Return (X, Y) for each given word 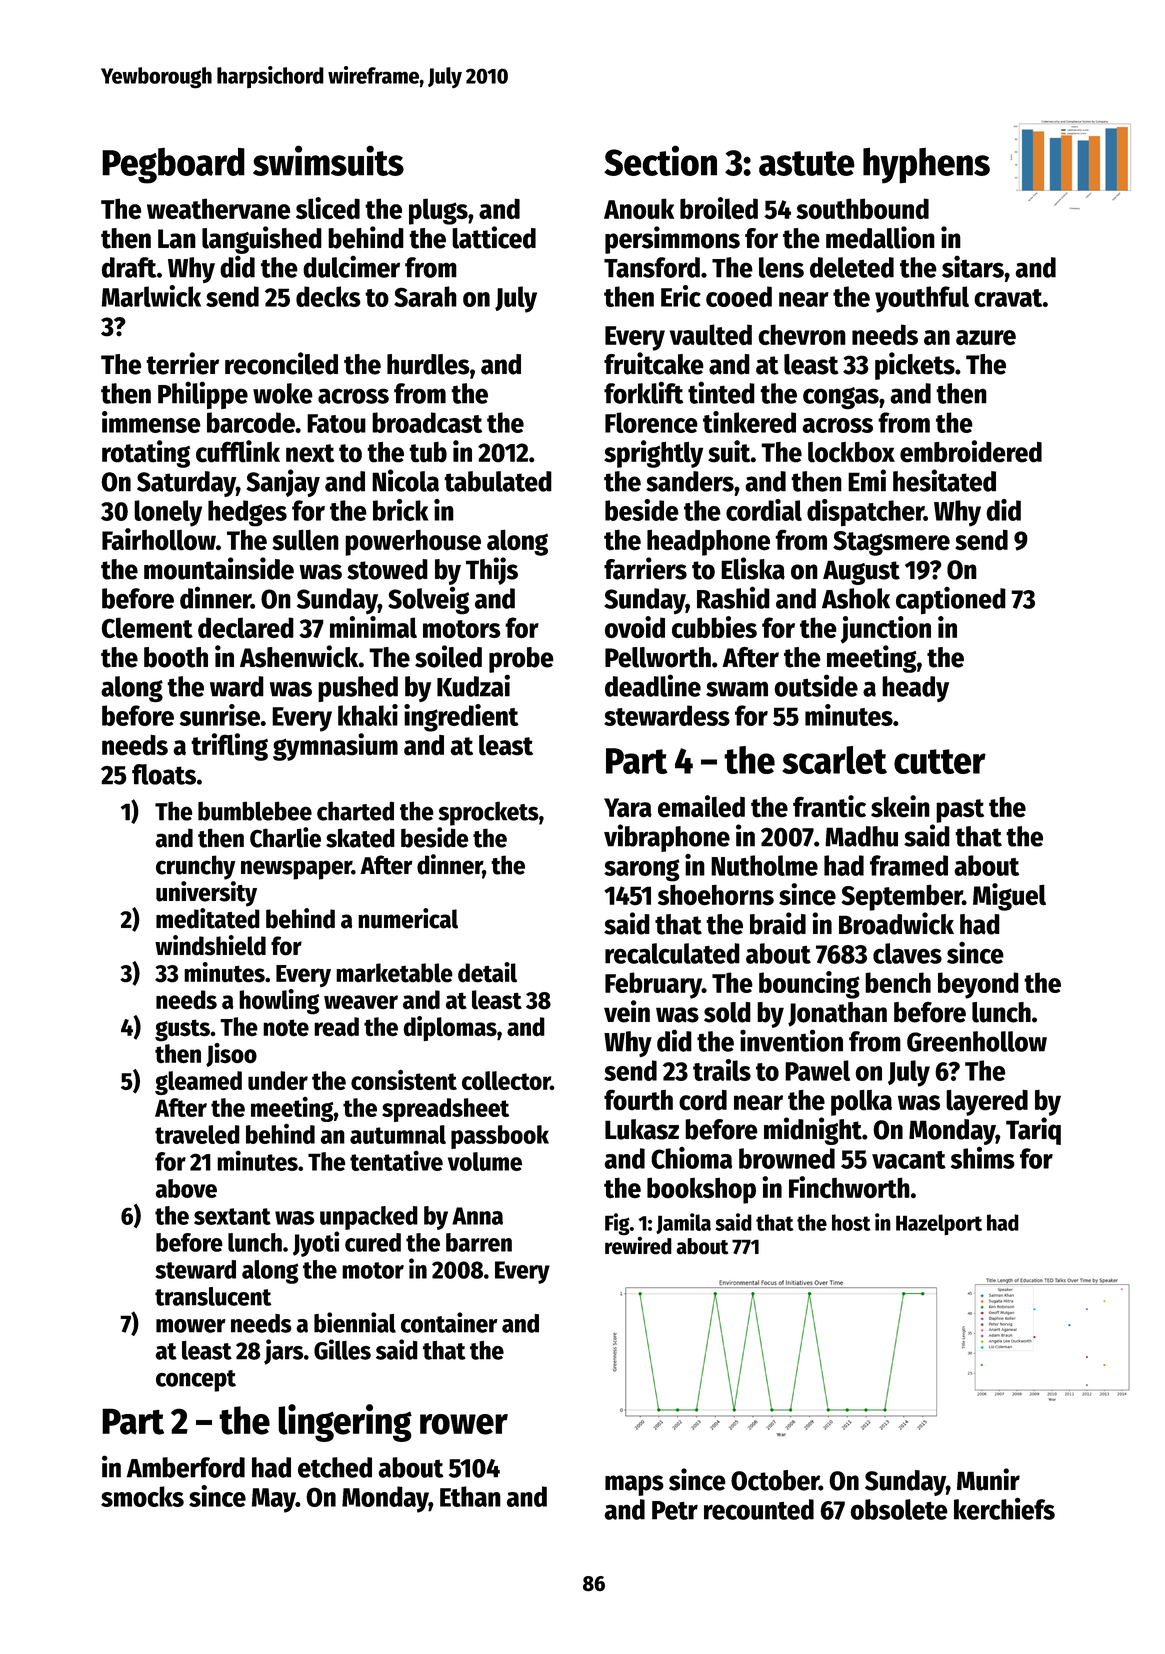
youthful (922, 299)
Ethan (470, 1496)
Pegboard (173, 166)
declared (246, 627)
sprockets (488, 813)
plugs (438, 211)
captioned (951, 600)
